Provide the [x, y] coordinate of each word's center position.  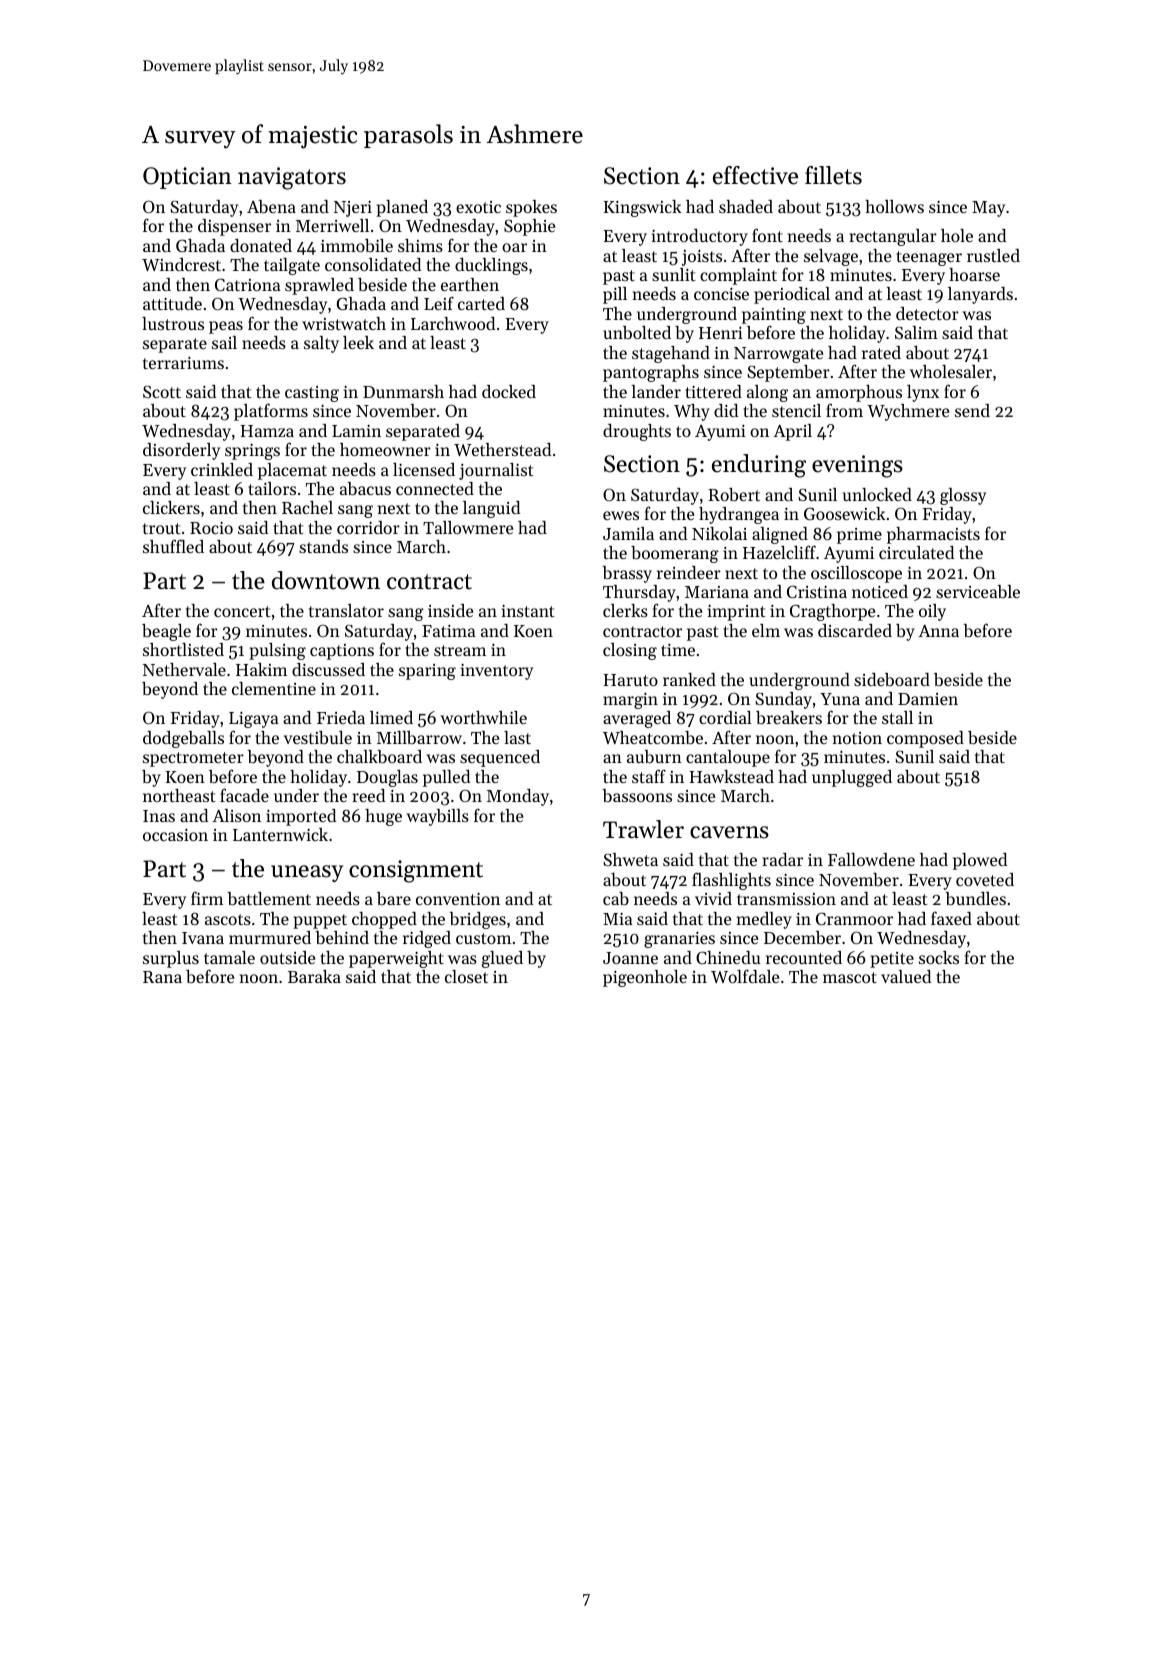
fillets [833, 175]
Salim [916, 332]
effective [755, 175]
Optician [187, 178]
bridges [477, 920]
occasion [175, 835]
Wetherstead [502, 449]
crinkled [222, 469]
